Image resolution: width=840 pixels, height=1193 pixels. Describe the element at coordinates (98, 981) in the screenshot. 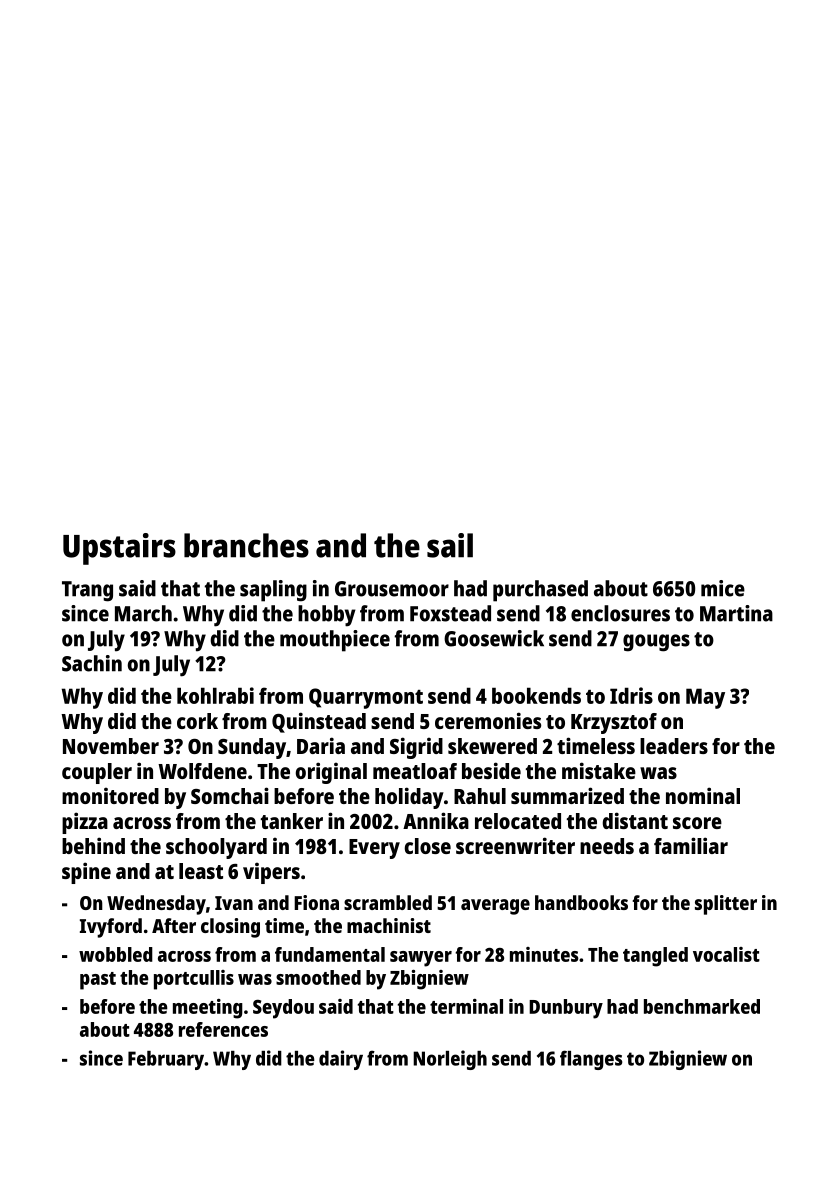

I see `past` at that location.
